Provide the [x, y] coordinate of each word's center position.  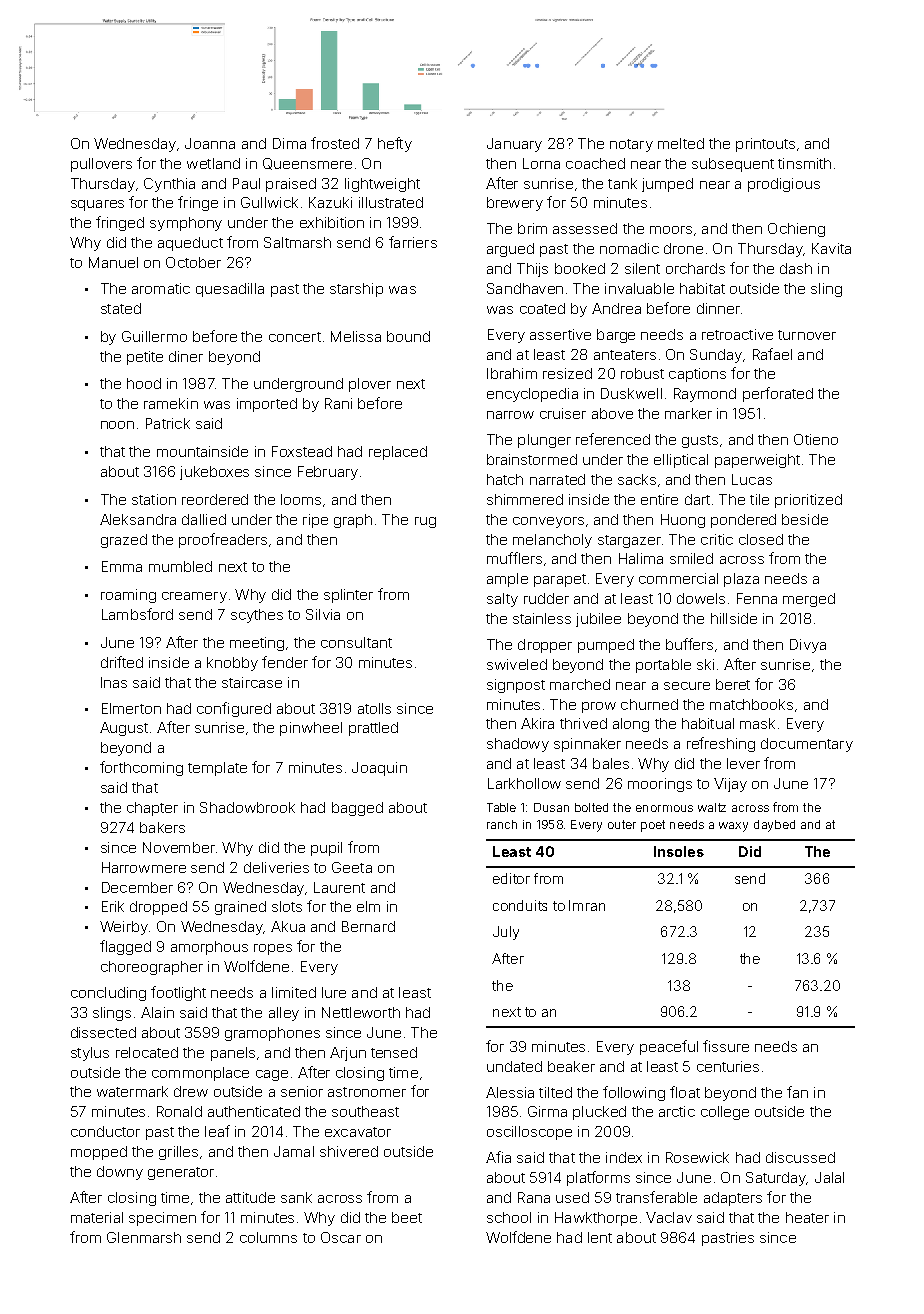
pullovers [101, 165]
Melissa [356, 336]
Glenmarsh [144, 1237]
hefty [395, 144]
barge [616, 336]
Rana [534, 1197]
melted [681, 143]
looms [301, 499]
